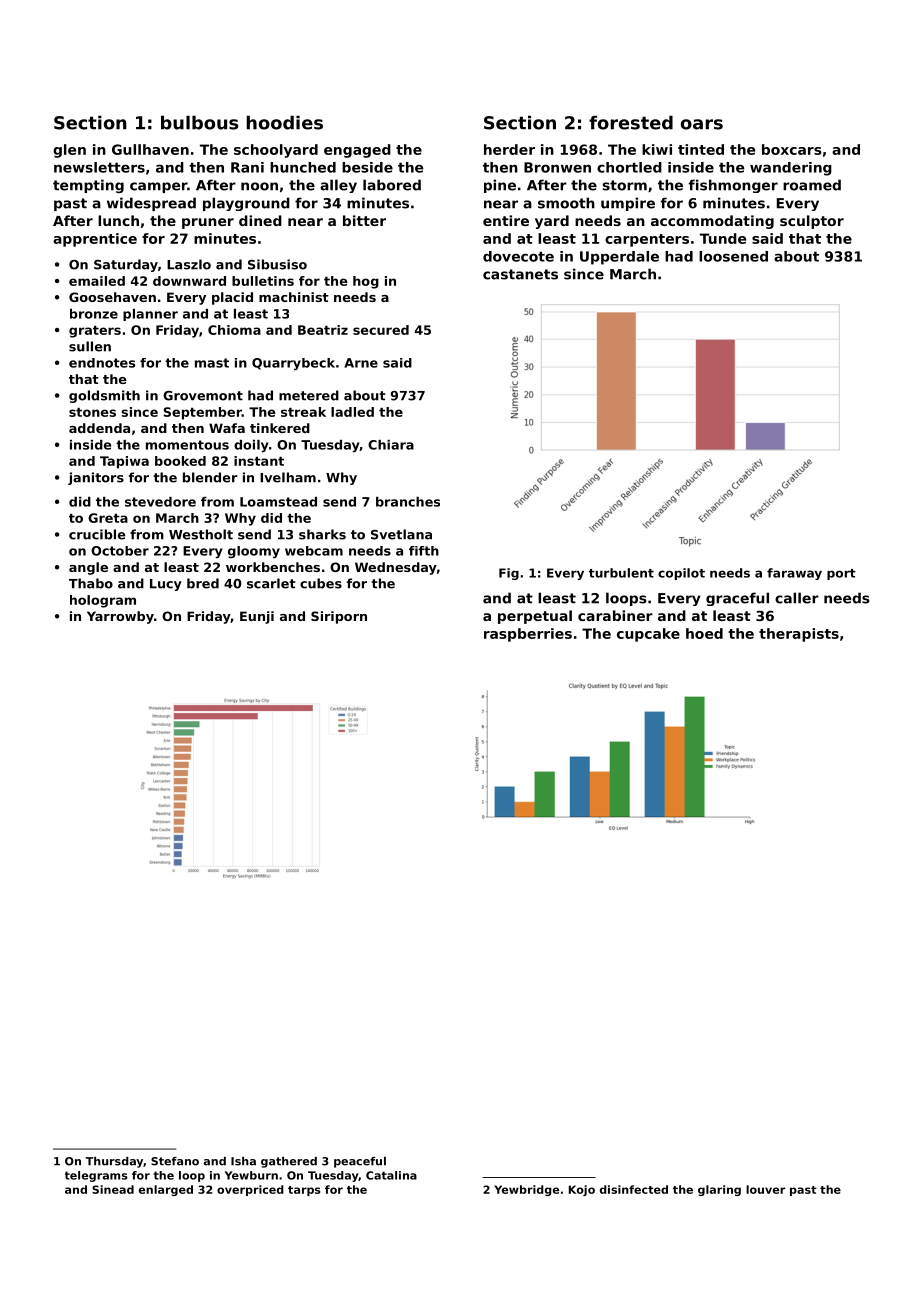 This screenshot has height=1314, width=924. What do you see at coordinates (284, 122) in the screenshot?
I see `hoodies` at bounding box center [284, 122].
